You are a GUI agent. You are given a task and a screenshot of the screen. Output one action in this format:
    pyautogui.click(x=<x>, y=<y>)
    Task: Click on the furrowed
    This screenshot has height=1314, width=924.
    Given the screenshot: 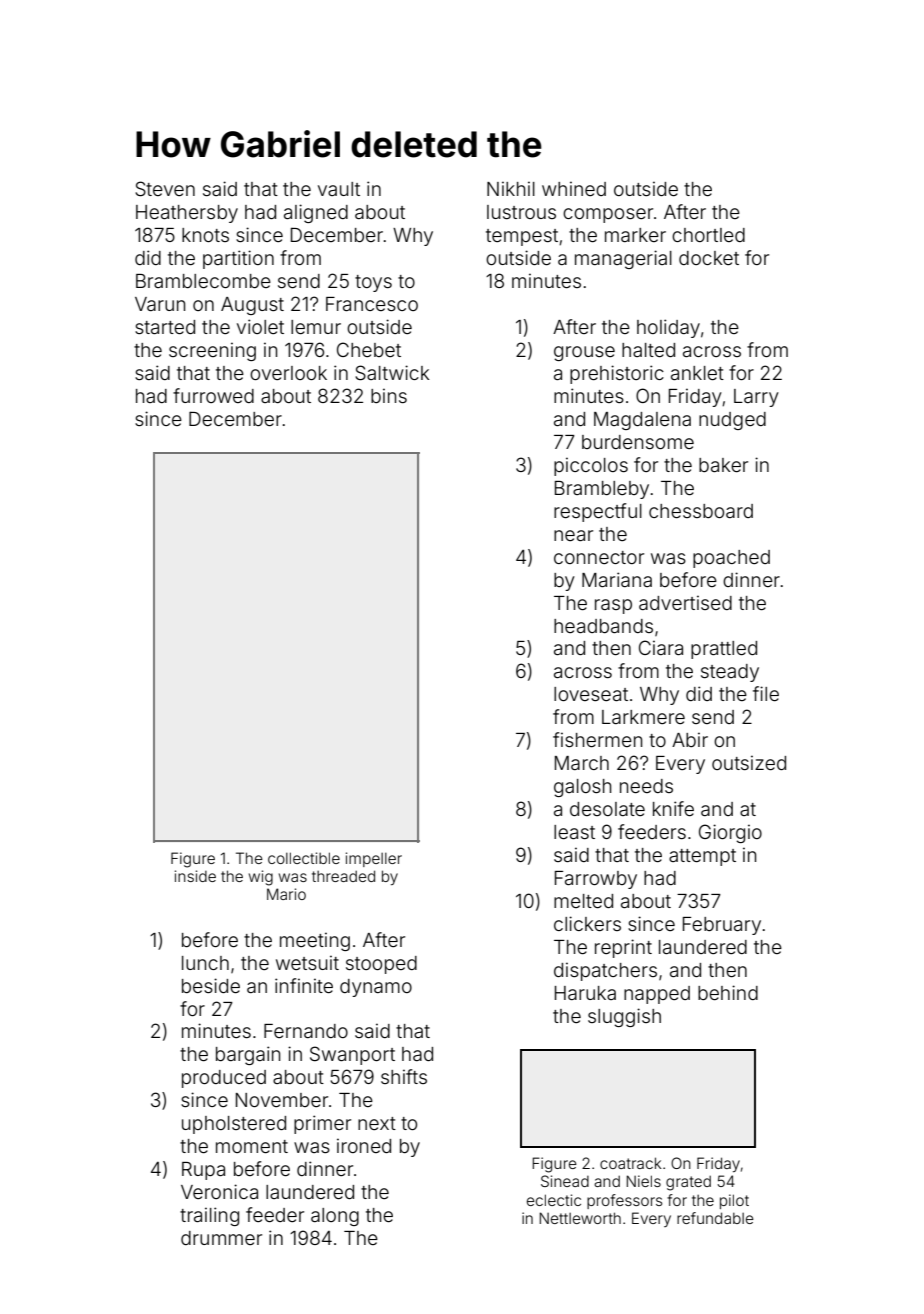 What is the action you would take?
    pyautogui.click(x=213, y=395)
